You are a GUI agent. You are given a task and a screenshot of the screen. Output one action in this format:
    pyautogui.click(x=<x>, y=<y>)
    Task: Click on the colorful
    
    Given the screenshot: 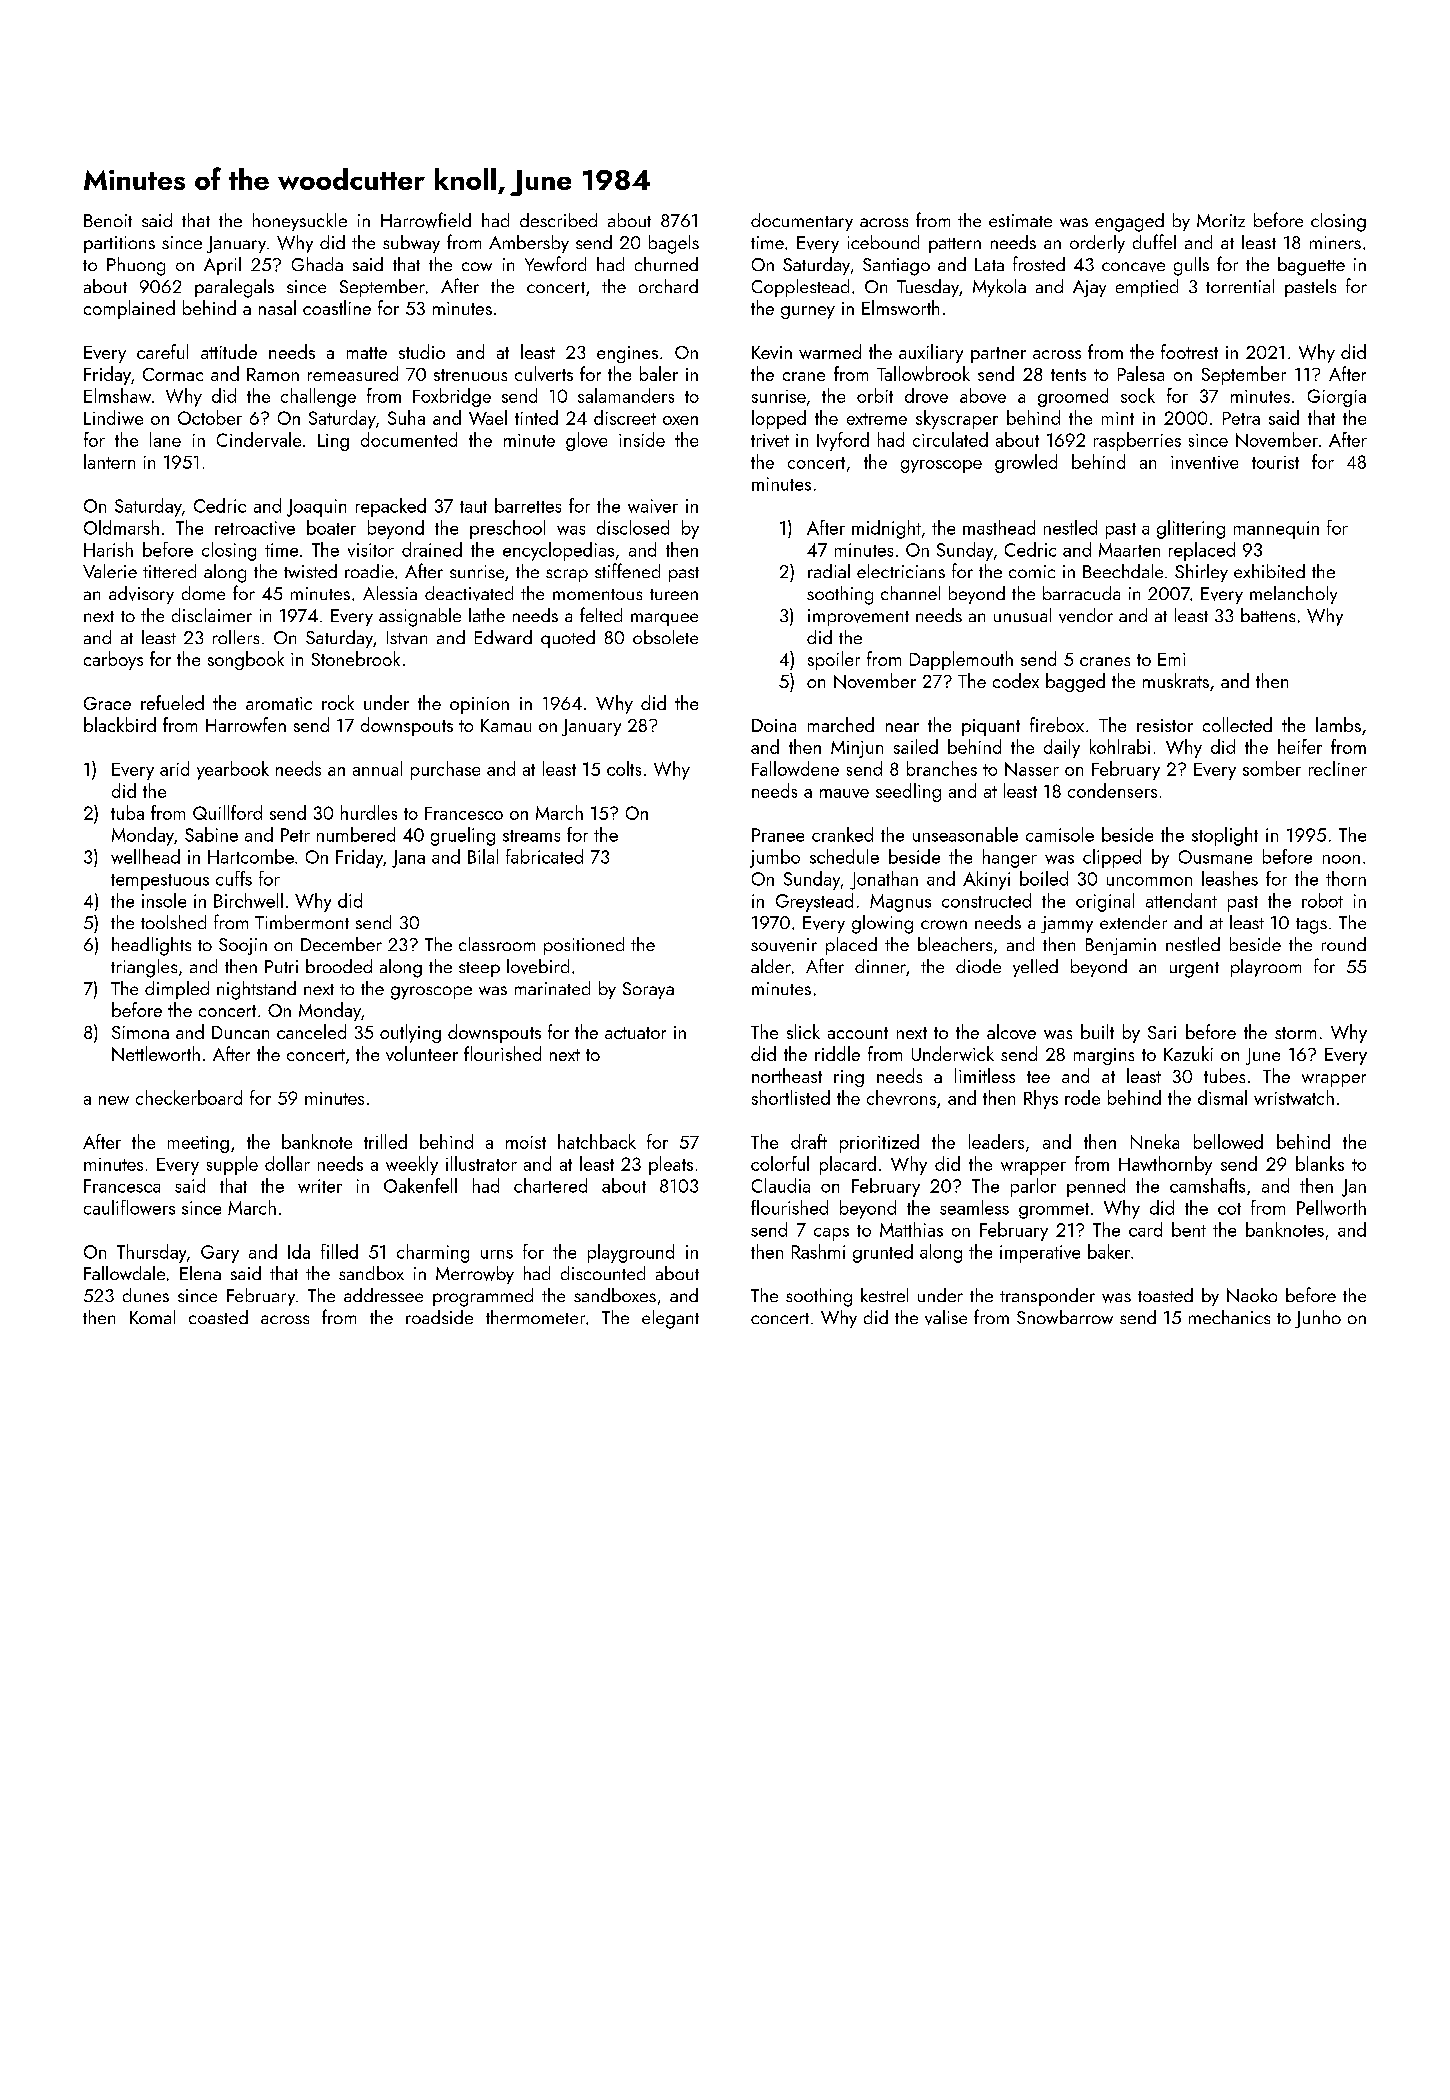 What is the action you would take?
    pyautogui.click(x=780, y=1163)
